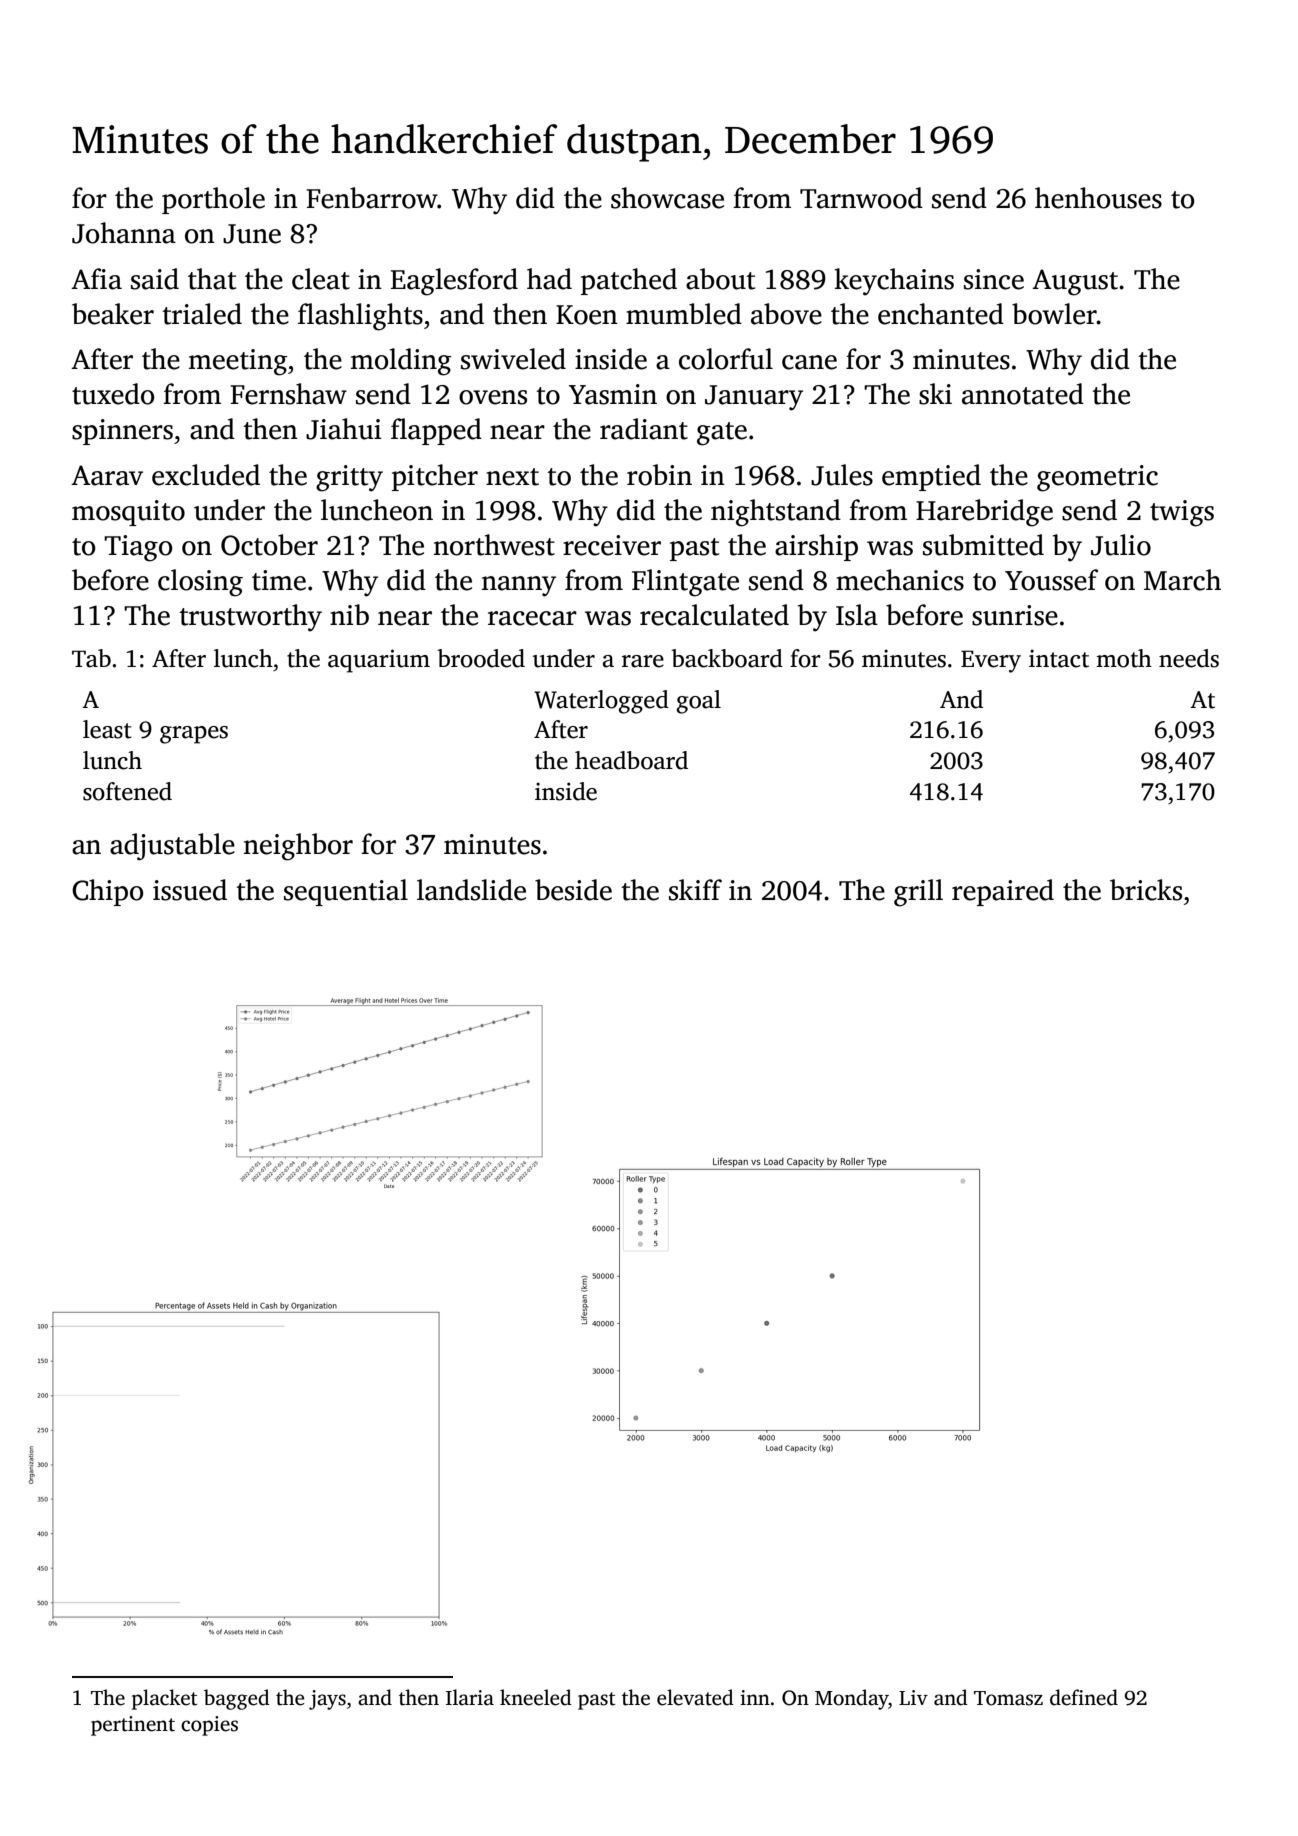 The width and height of the screenshot is (1298, 1836). I want to click on bagged, so click(237, 1699).
